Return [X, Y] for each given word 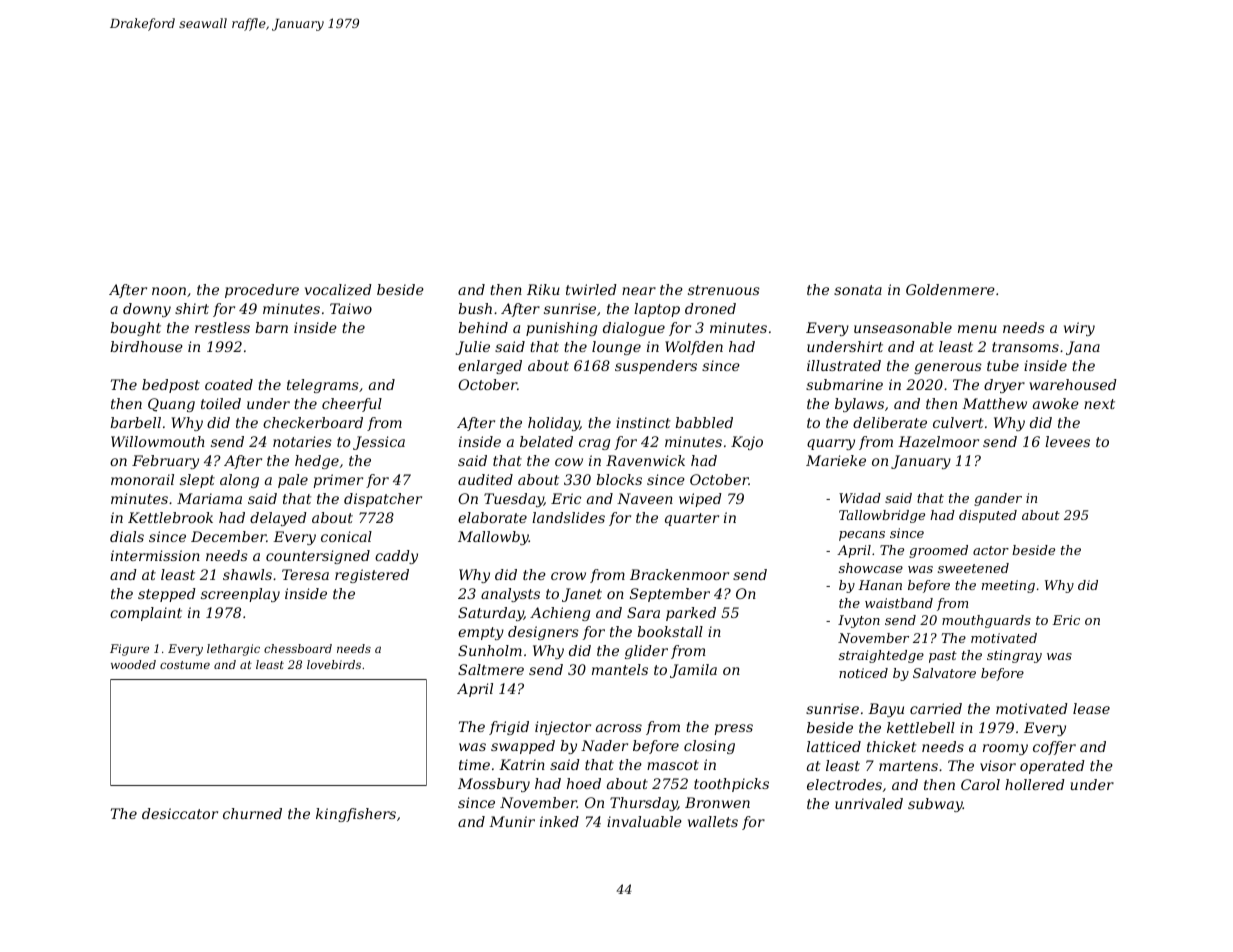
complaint [146, 614]
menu [977, 329]
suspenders [656, 367]
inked [559, 821]
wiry [1079, 329]
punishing [561, 329]
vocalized [338, 290]
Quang [171, 405]
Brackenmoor [679, 574]
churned [252, 813]
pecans [862, 536]
